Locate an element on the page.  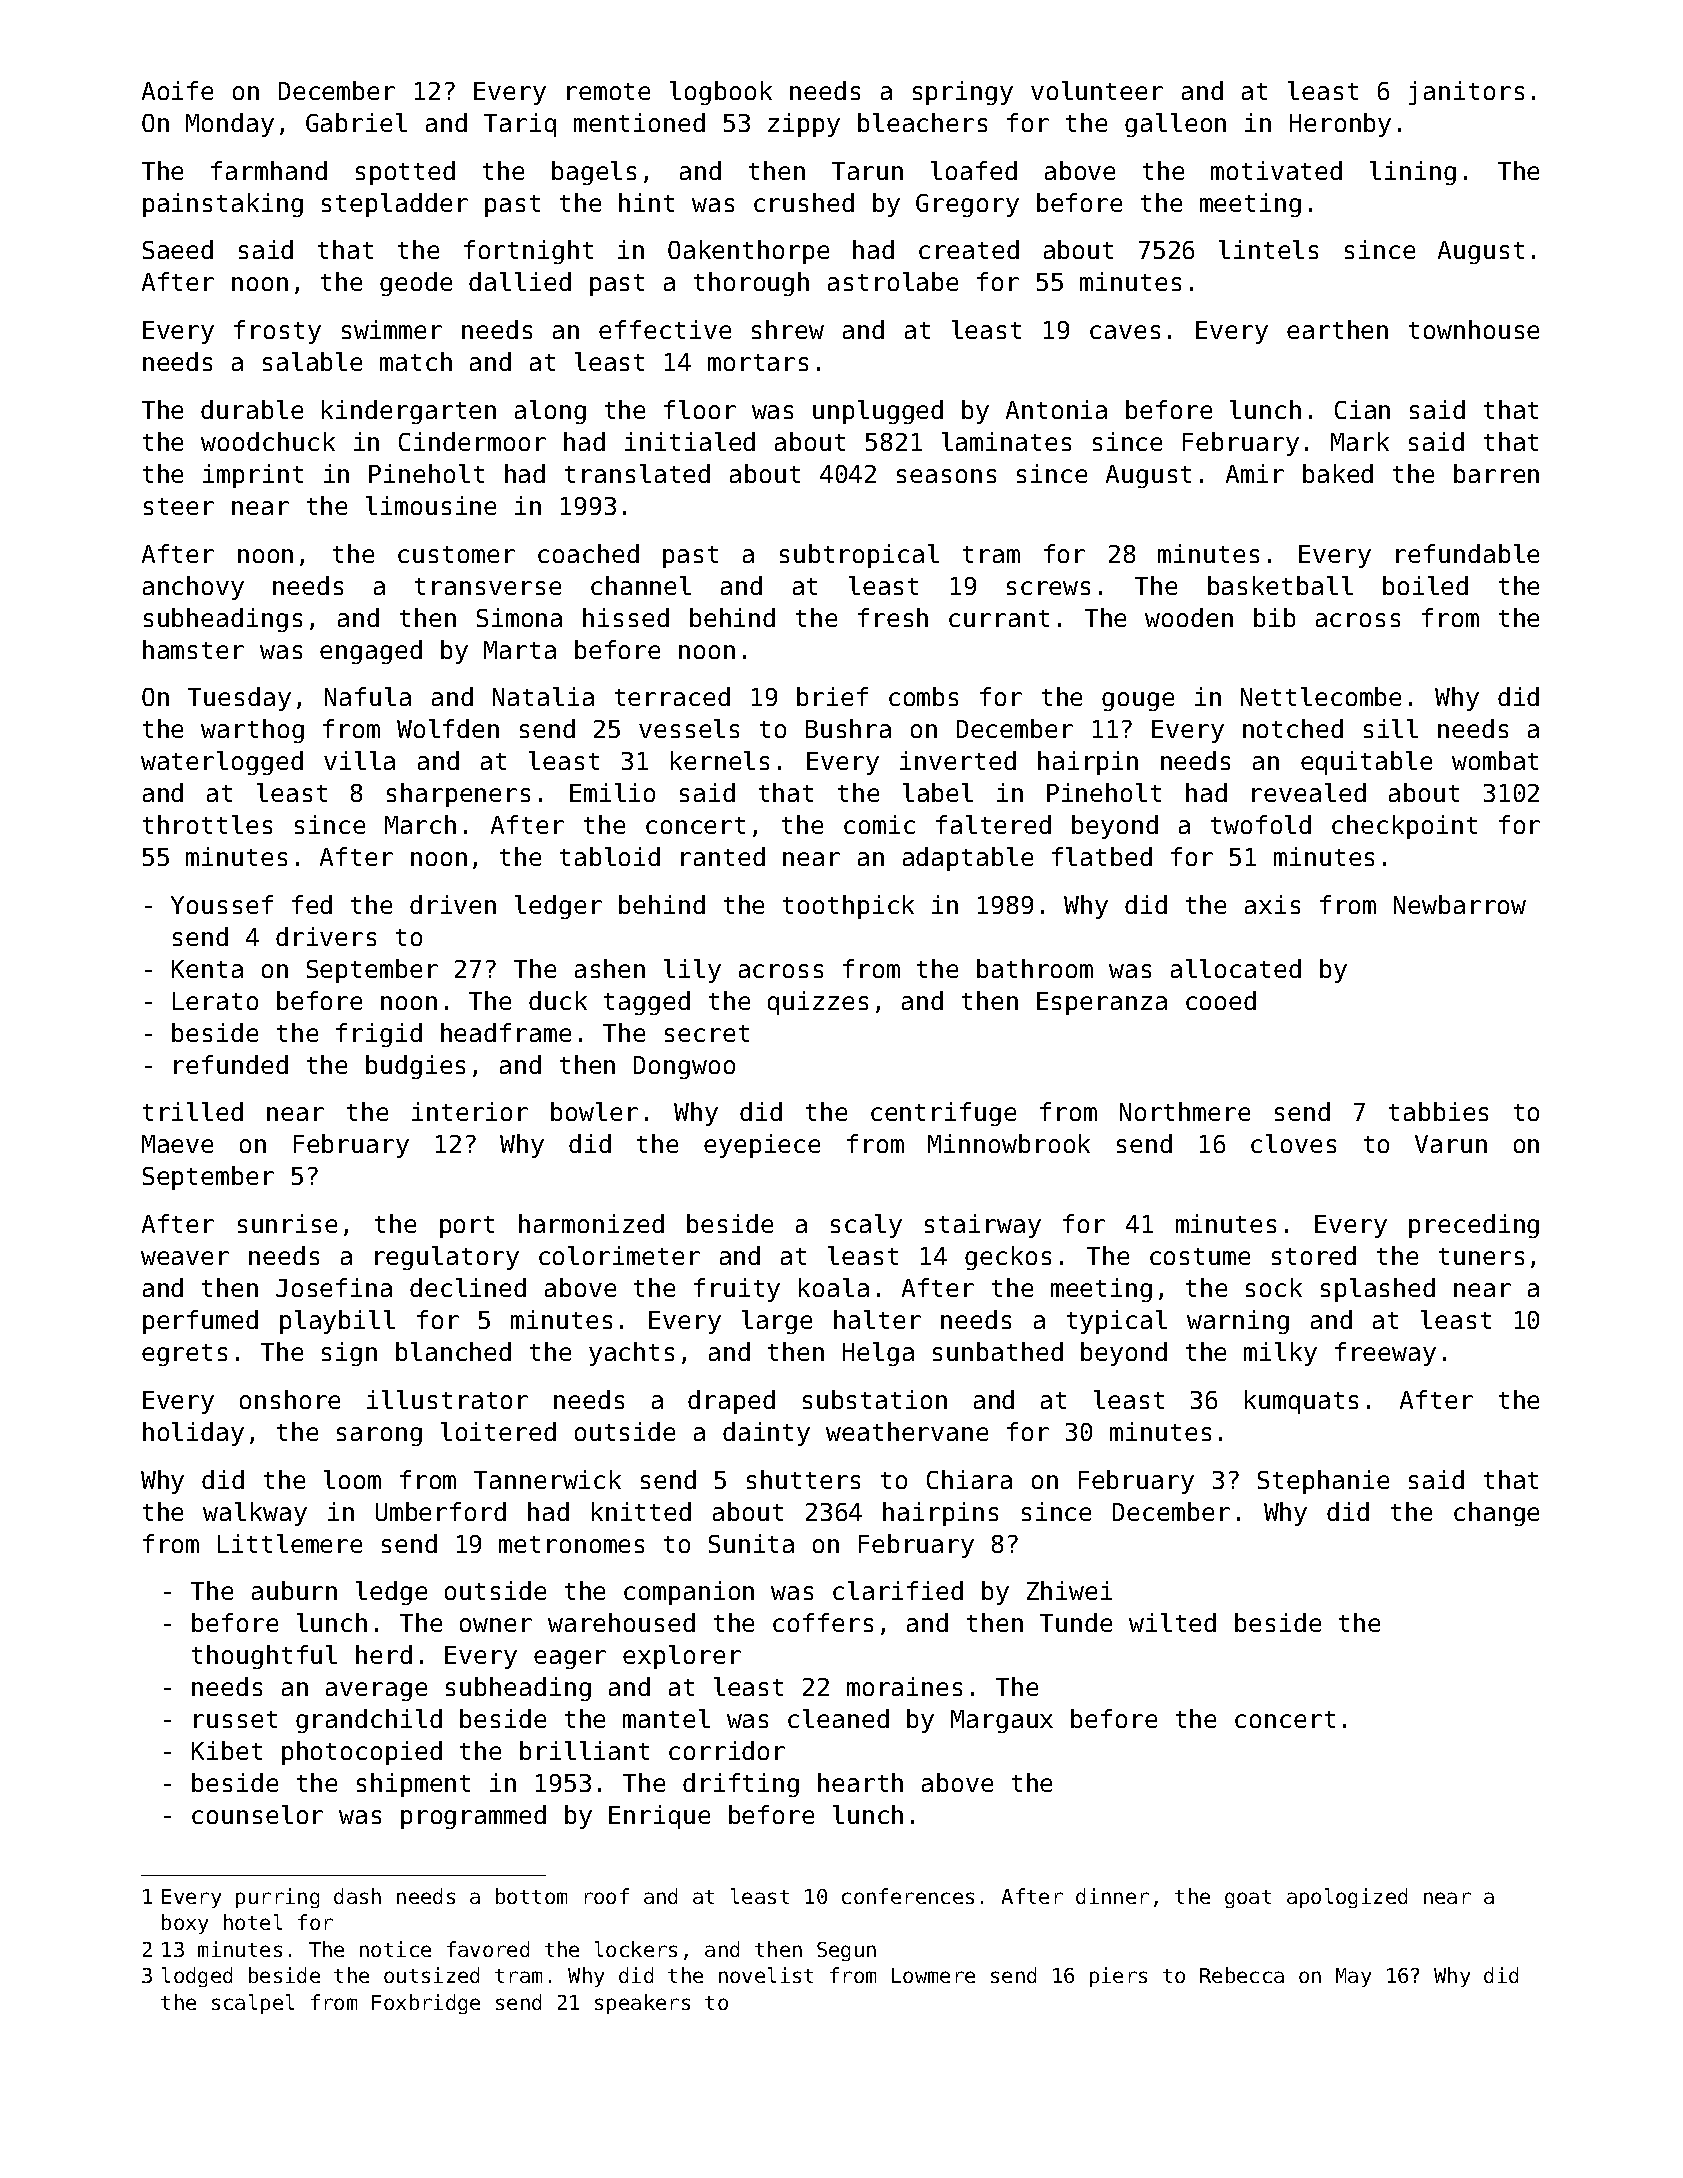
volunteer is located at coordinates (1097, 90).
